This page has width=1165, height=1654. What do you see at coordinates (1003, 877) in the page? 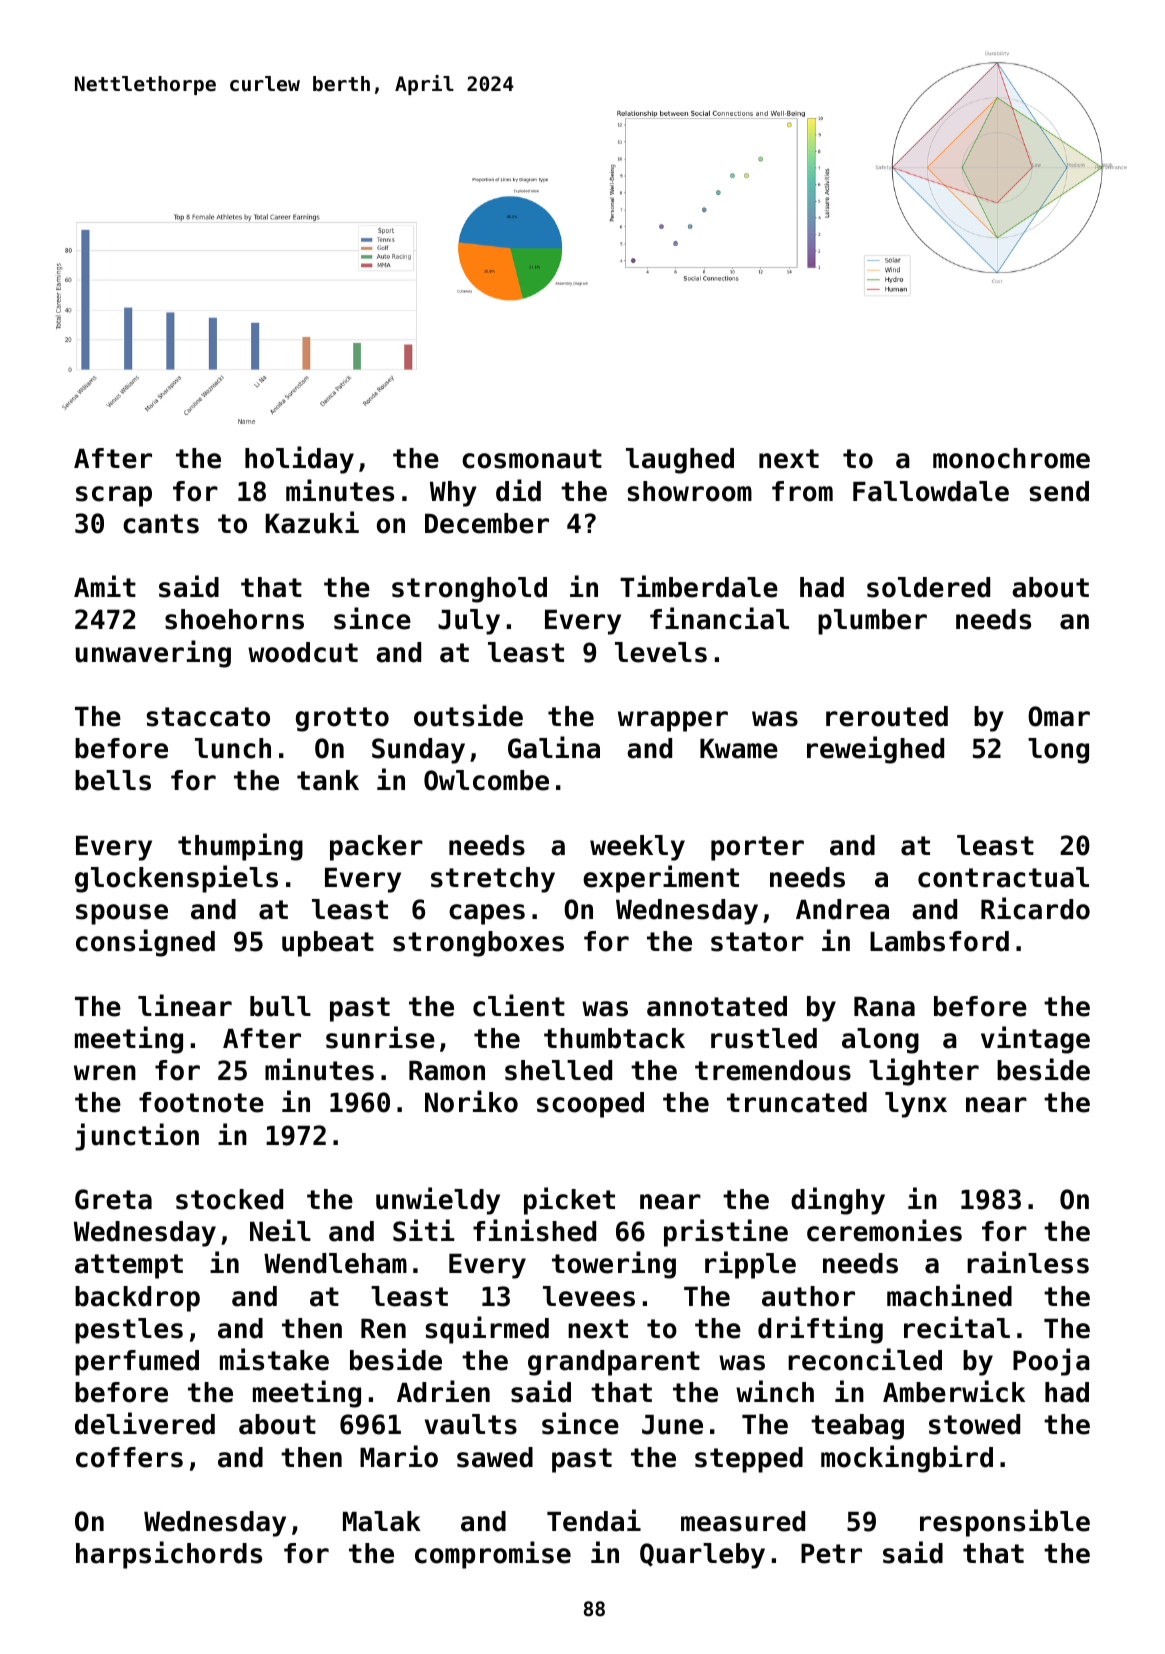
I see `contractual` at bounding box center [1003, 877].
